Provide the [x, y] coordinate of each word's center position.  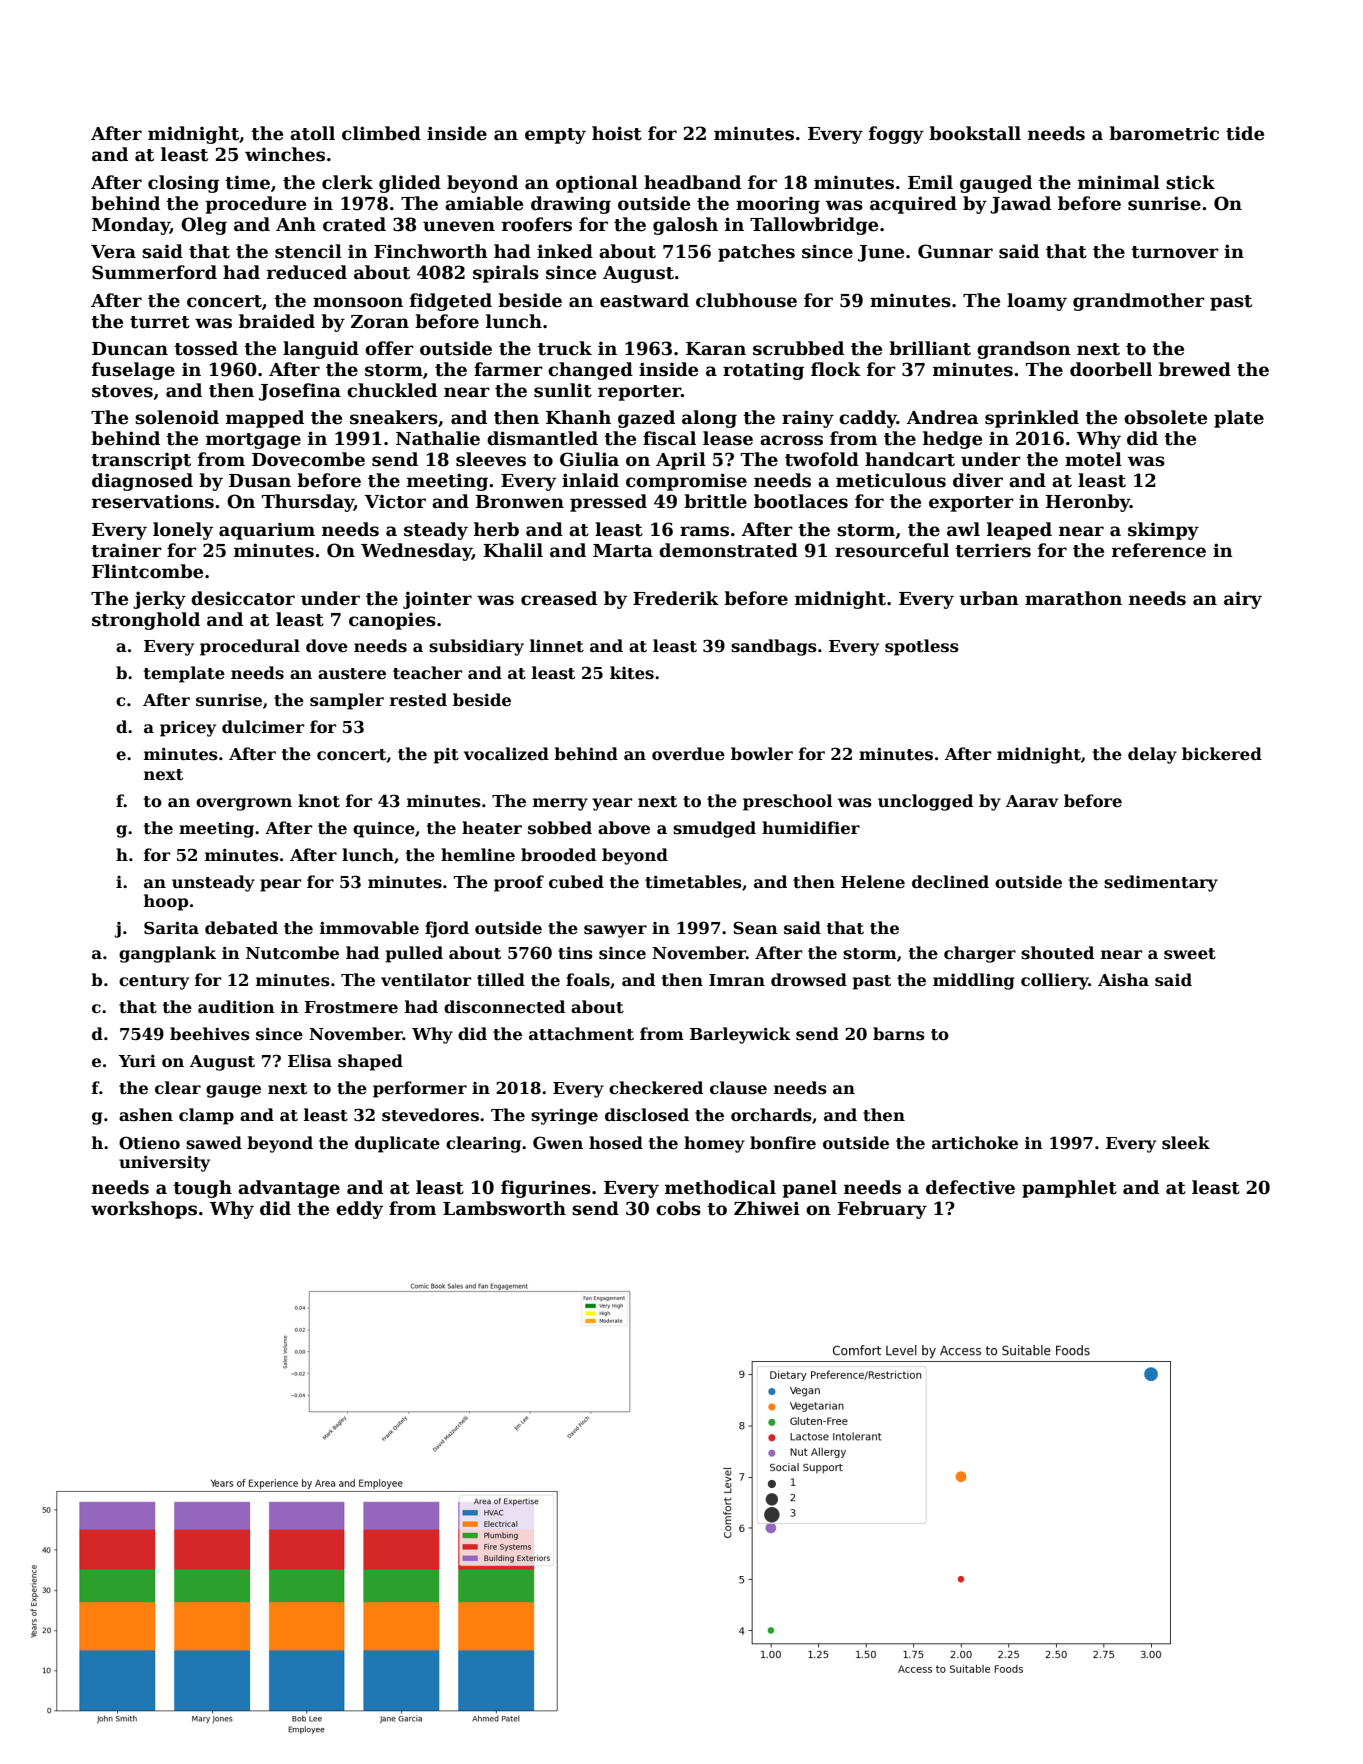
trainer [126, 550]
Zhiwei [767, 1208]
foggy [896, 135]
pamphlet [1069, 1189]
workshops [144, 1210]
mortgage [253, 441]
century [154, 982]
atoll [312, 133]
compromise [686, 482]
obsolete [1165, 417]
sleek [1186, 1143]
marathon [1073, 598]
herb [496, 529]
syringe [564, 1117]
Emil [930, 182]
